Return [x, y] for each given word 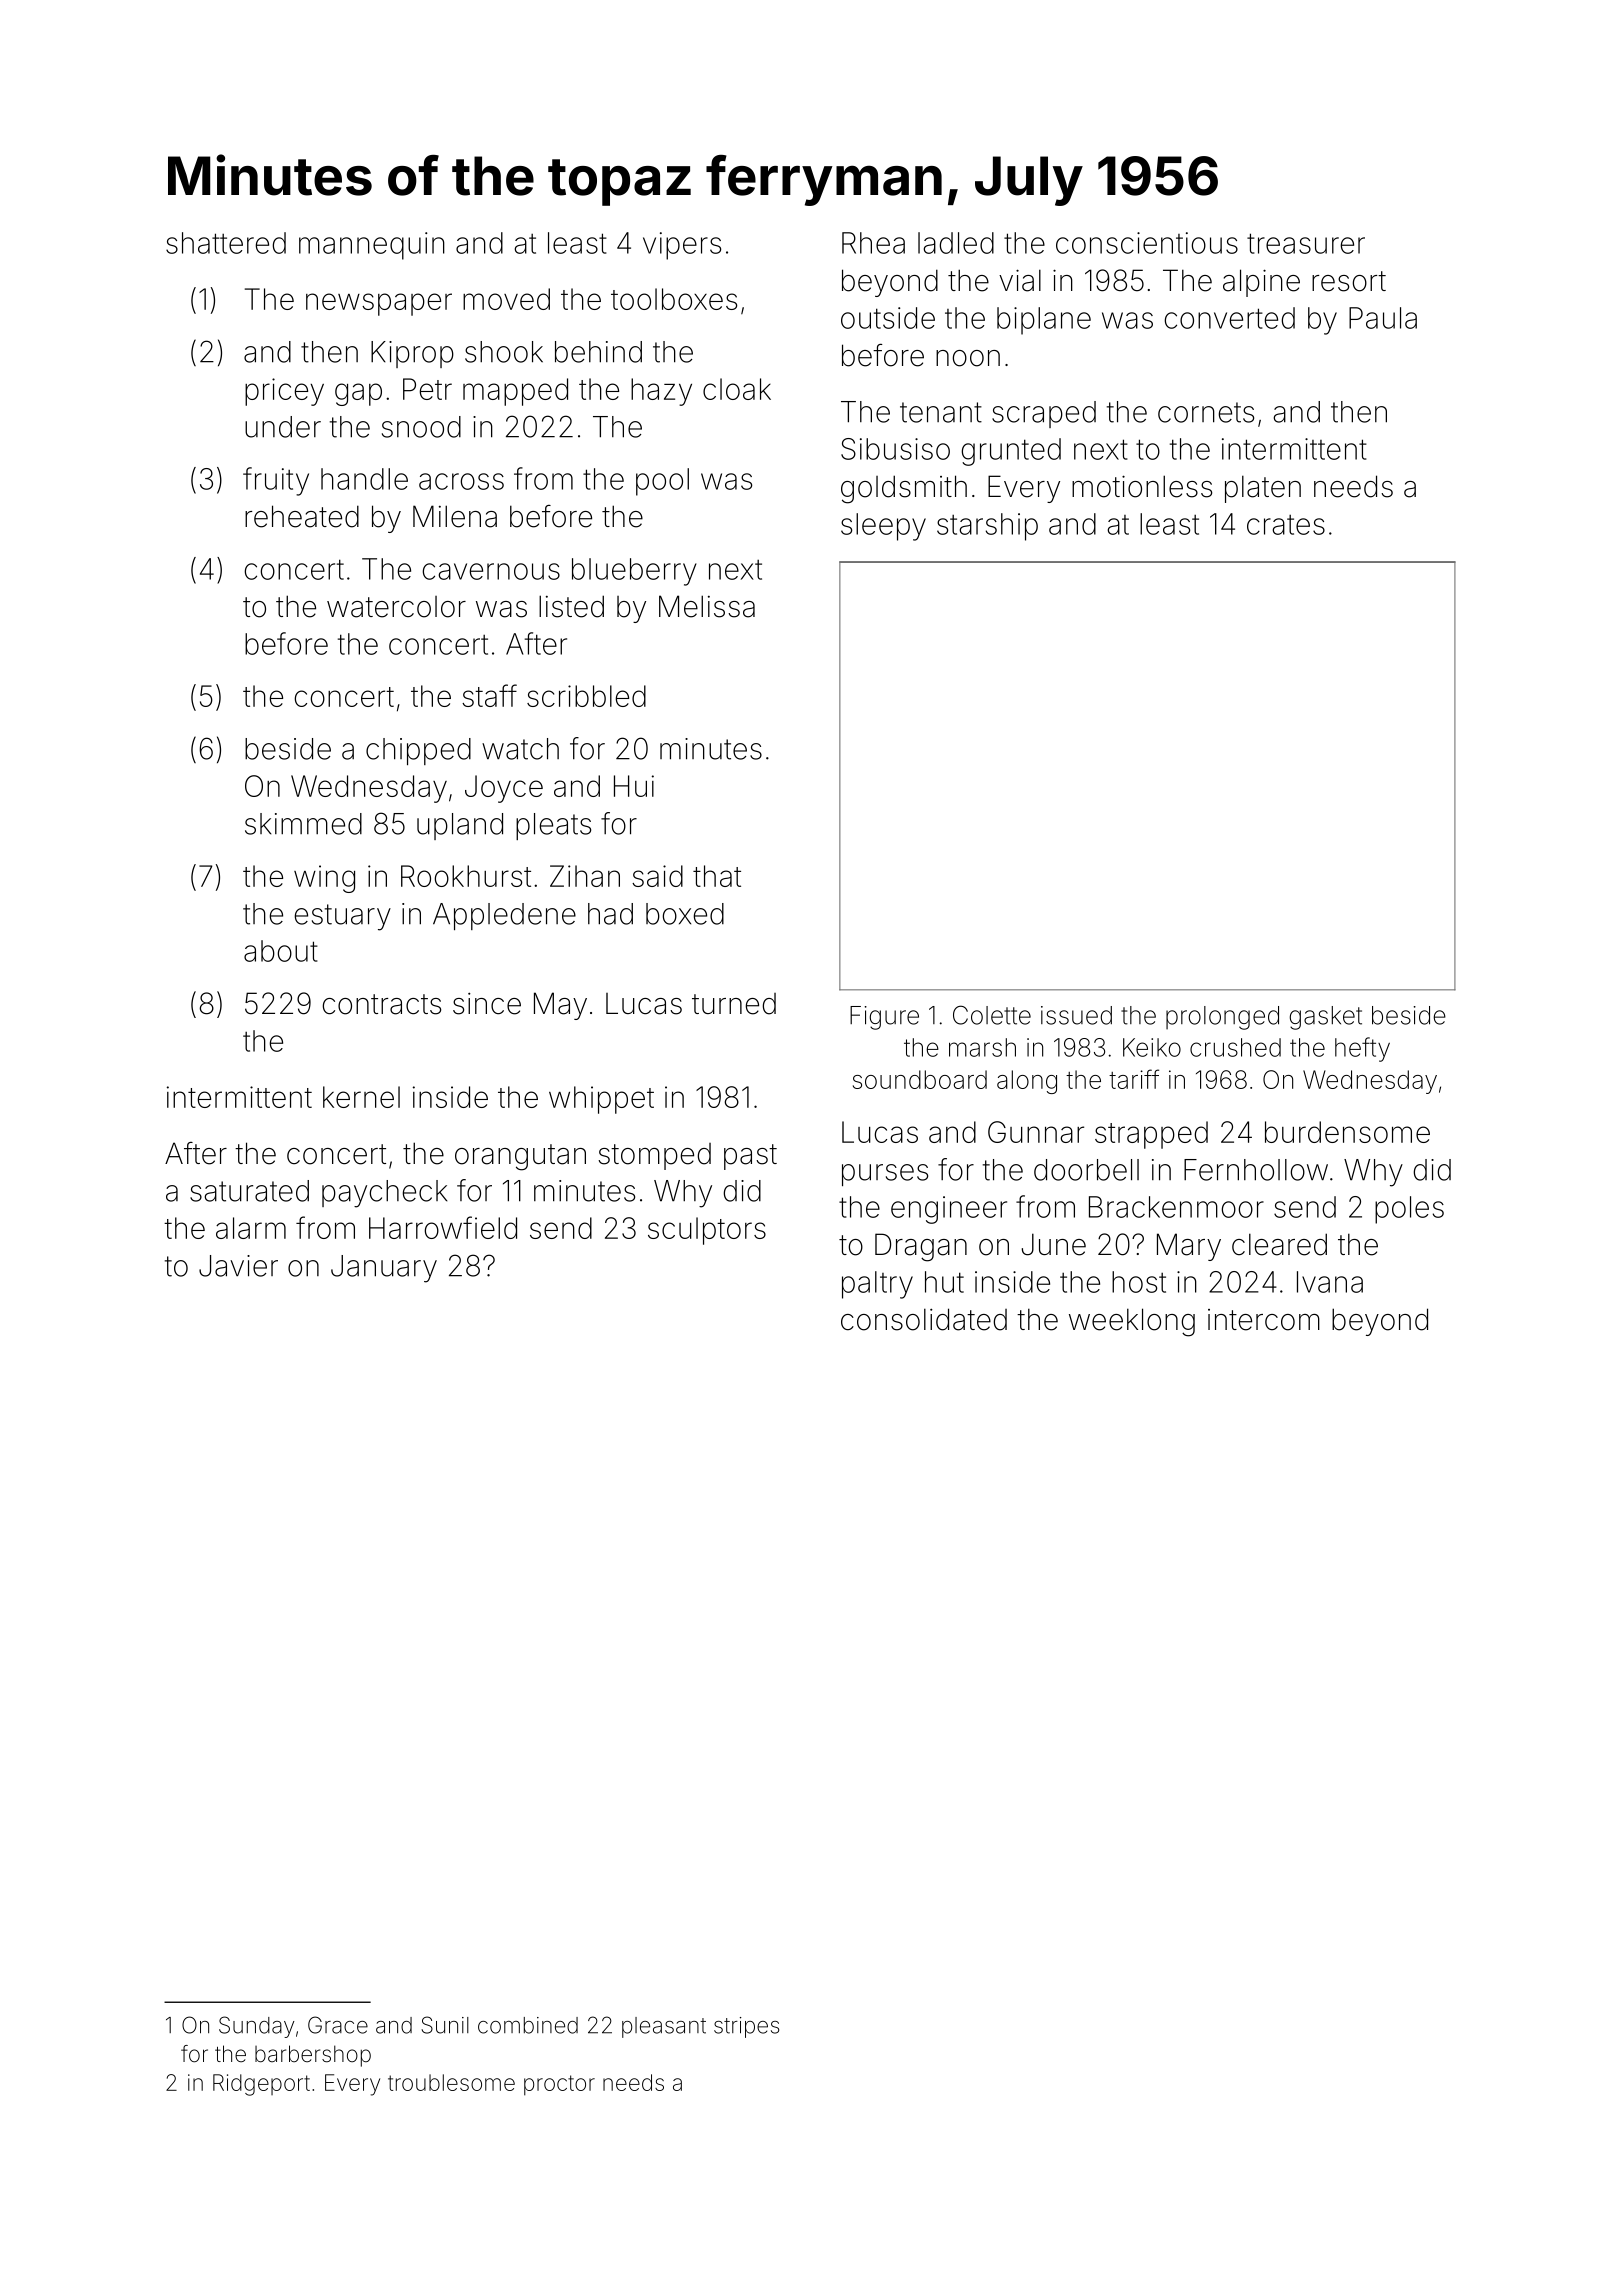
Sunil [445, 2025]
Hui [634, 786]
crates [1286, 525]
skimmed [303, 824]
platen [1263, 489]
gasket [1325, 1018]
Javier [238, 1266]
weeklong [1132, 1322]
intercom [1264, 1320]
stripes [746, 2027]
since [487, 1004]
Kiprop [412, 354]
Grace [338, 2025]
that [717, 876]
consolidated [924, 1319]
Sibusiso [895, 449]
